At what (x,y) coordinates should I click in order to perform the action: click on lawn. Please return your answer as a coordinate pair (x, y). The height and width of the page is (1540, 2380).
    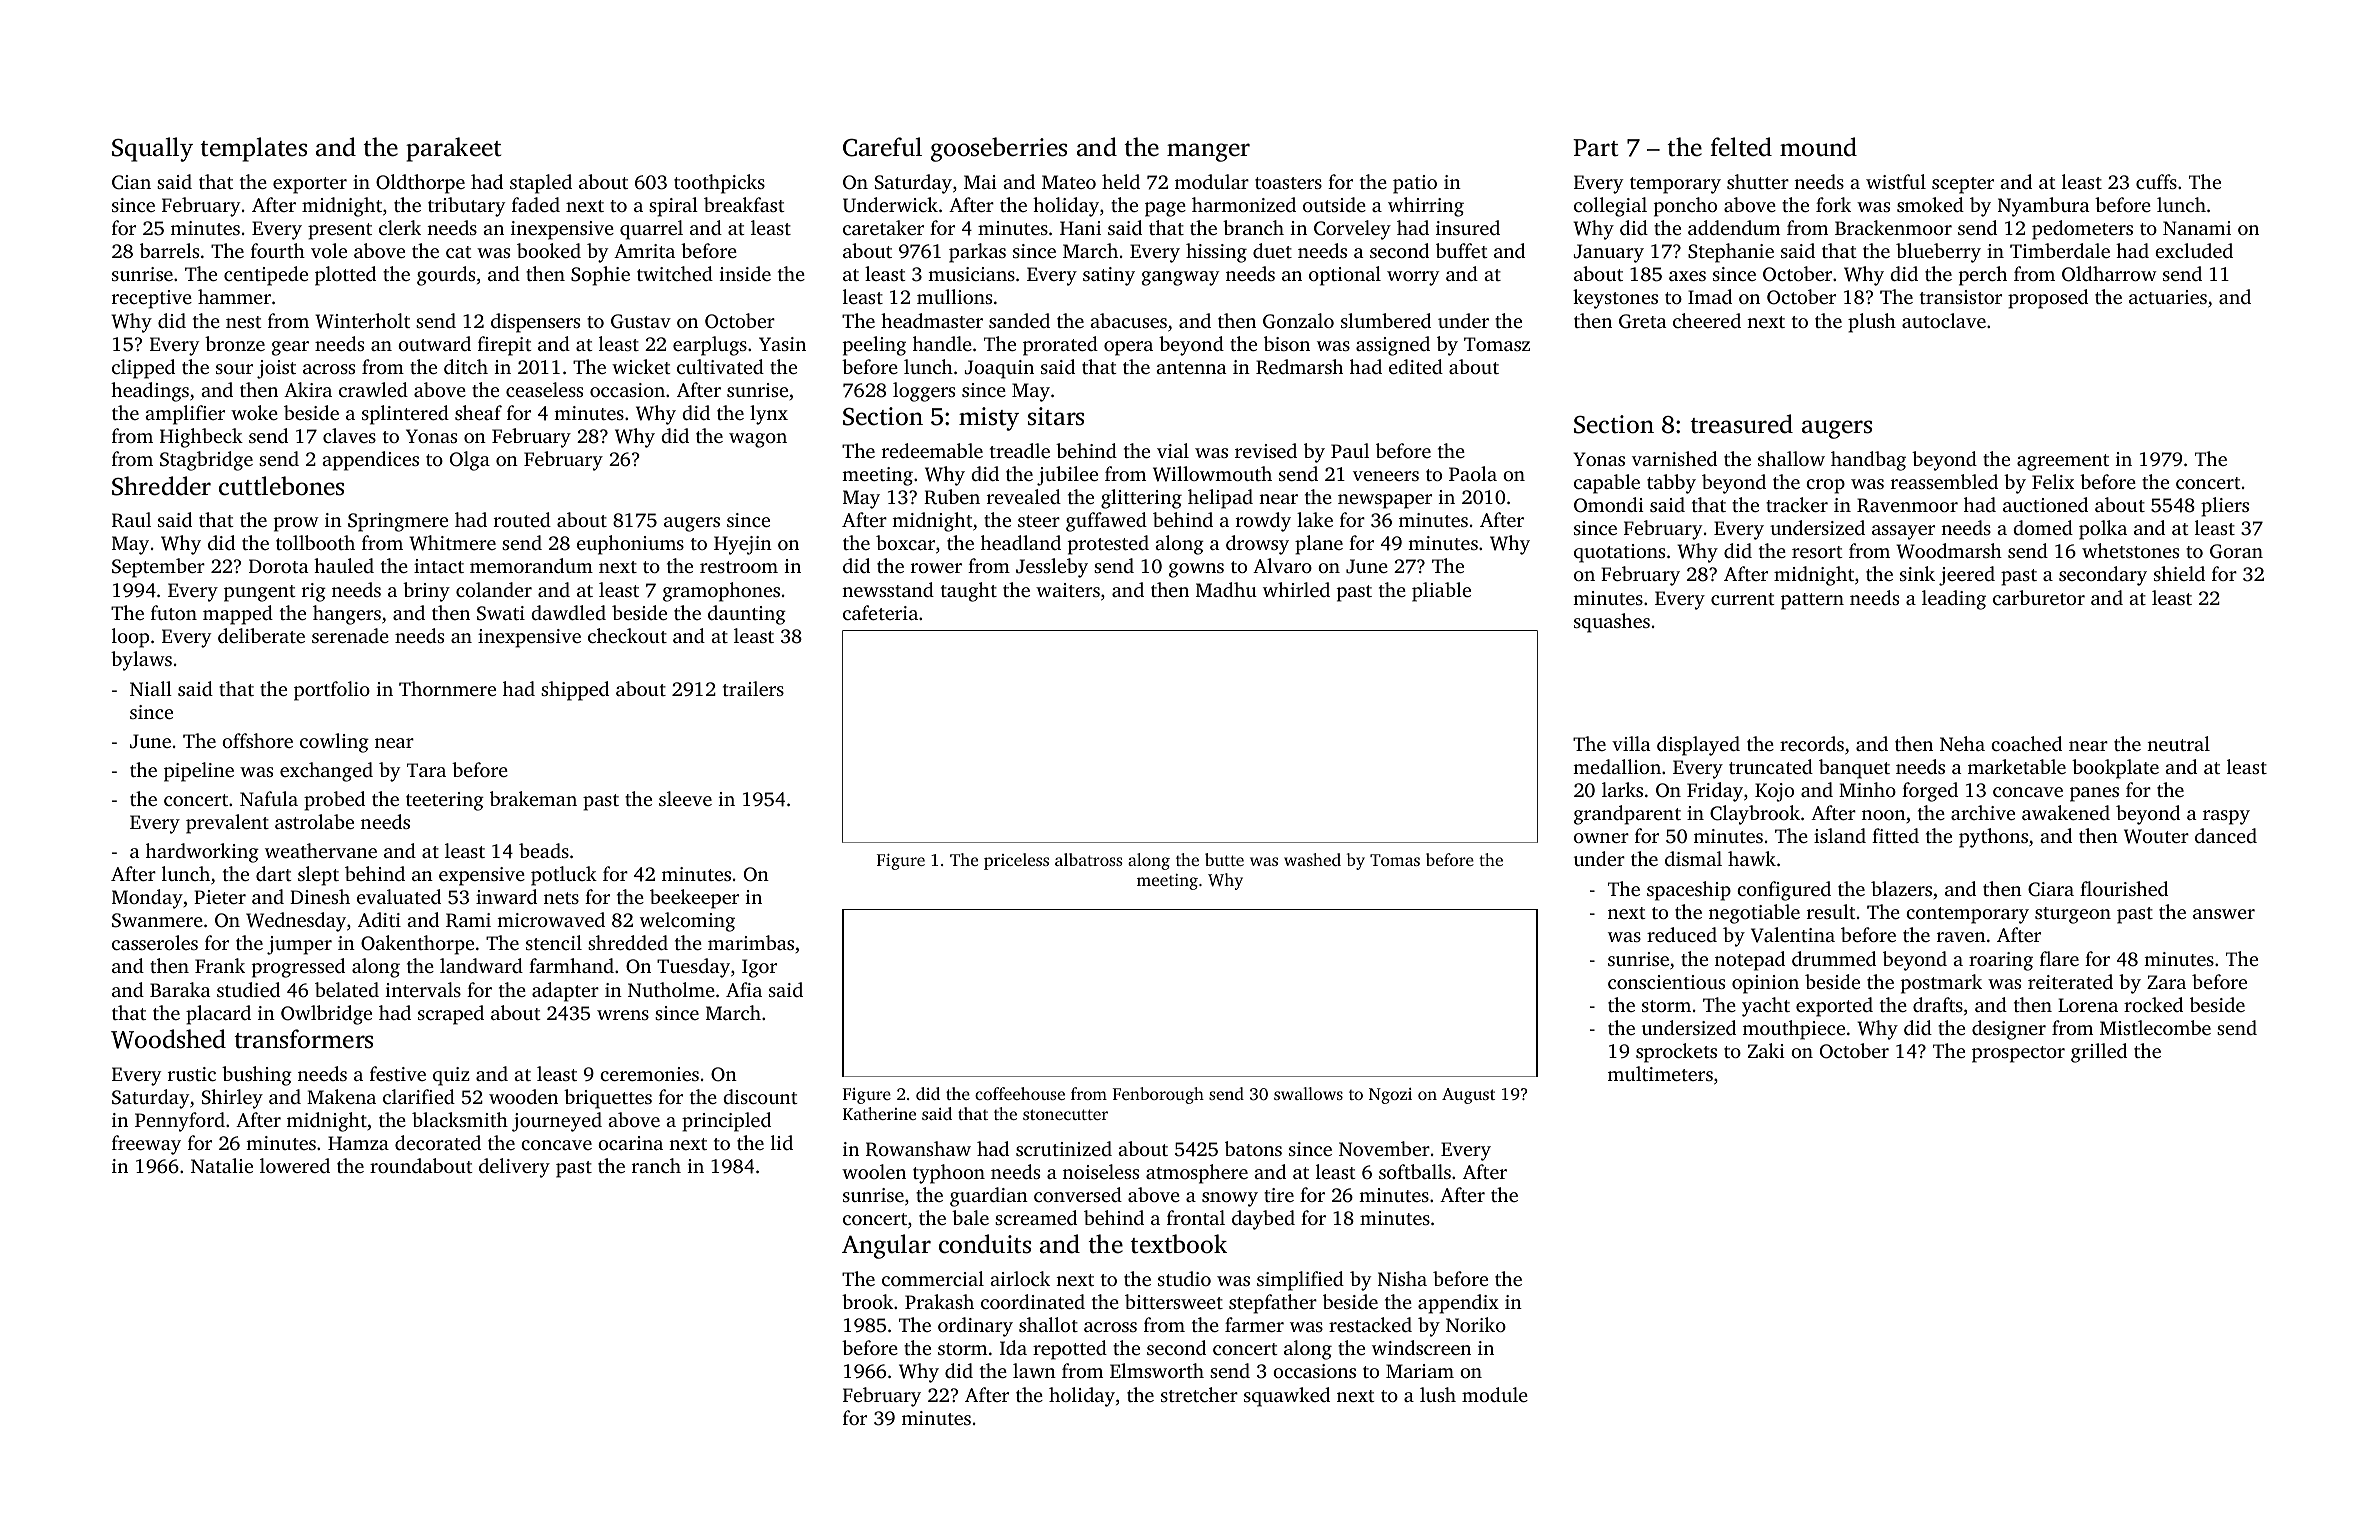
    Looking at the image, I should click on (1034, 1370).
